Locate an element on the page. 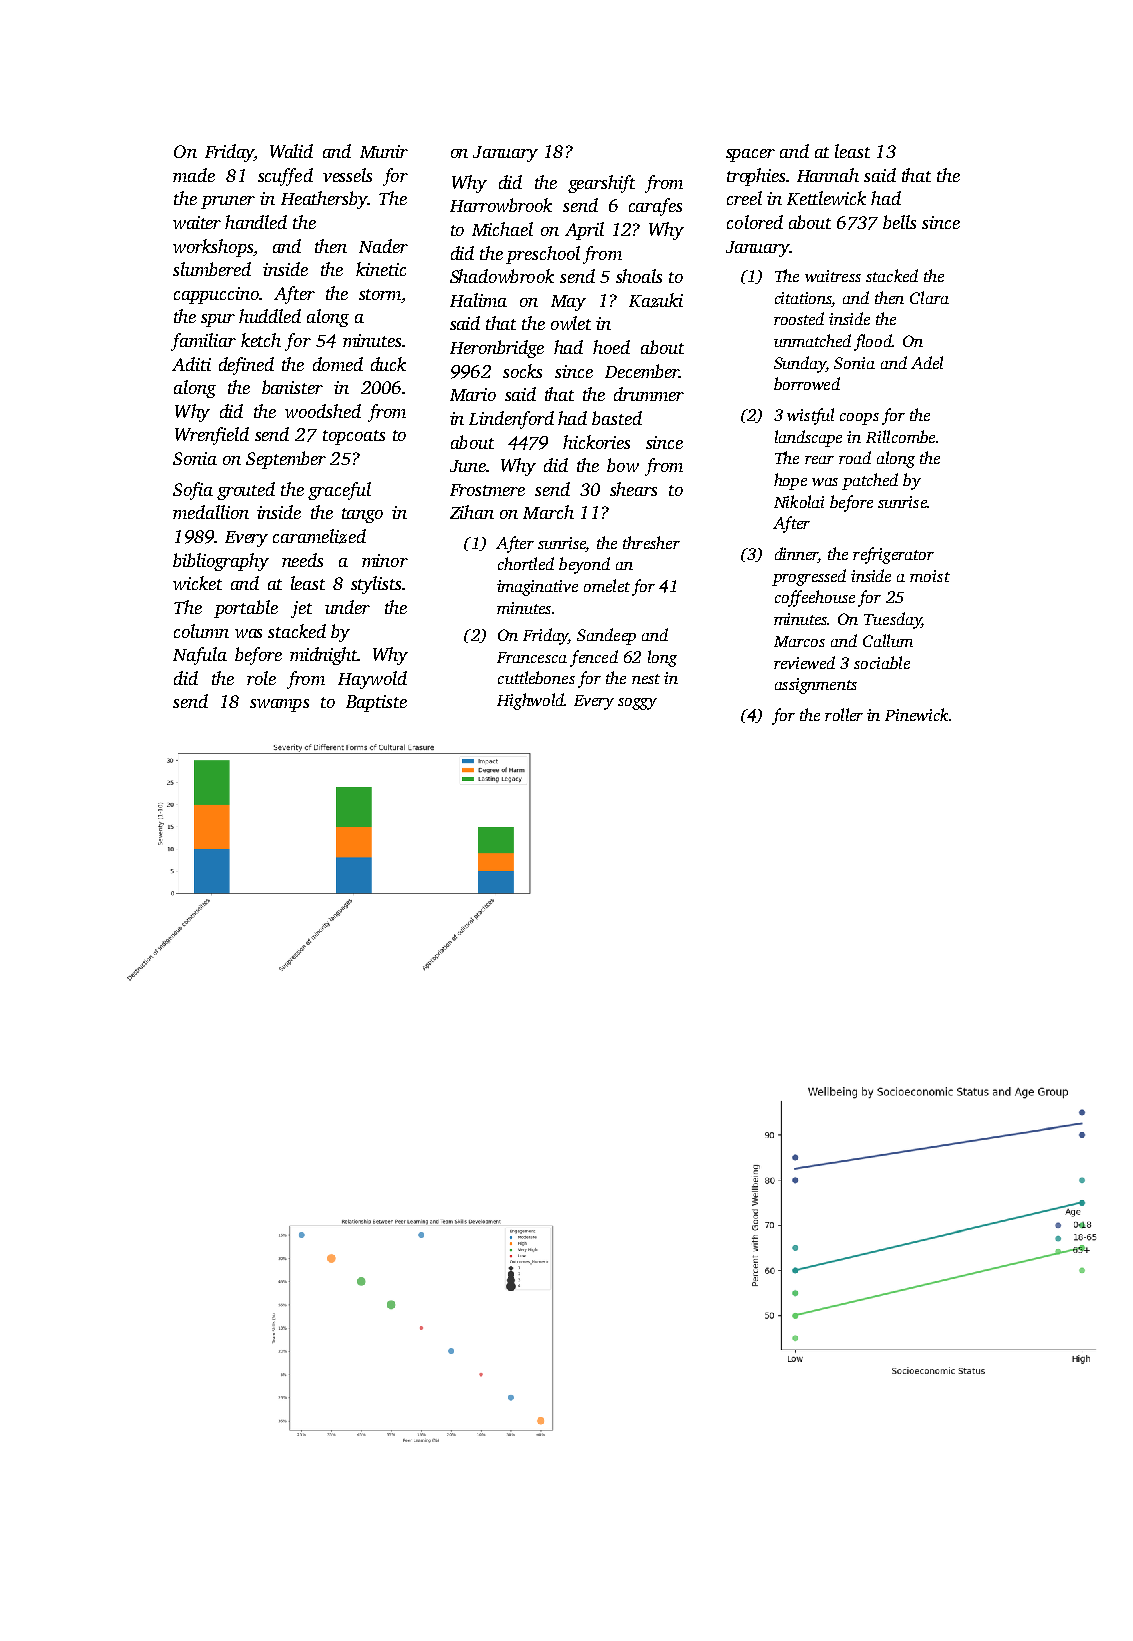  shoals is located at coordinates (639, 276).
